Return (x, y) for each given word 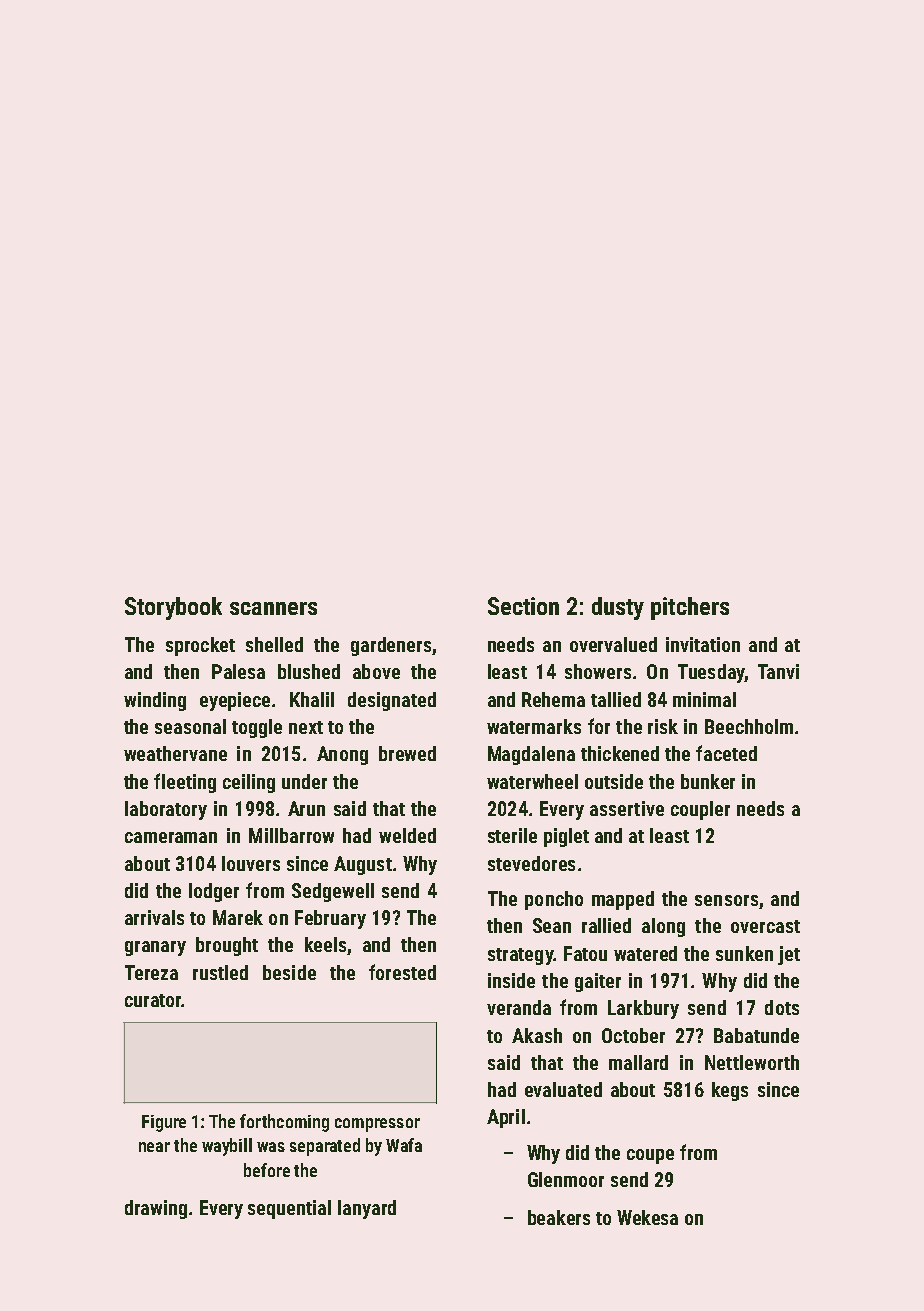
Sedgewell (333, 892)
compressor (377, 1125)
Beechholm (749, 726)
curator (153, 1000)
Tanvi (778, 671)
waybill (227, 1147)
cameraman (171, 837)
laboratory (166, 810)
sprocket (200, 646)
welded (407, 835)
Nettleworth (752, 1062)
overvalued (613, 644)
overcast (765, 926)
